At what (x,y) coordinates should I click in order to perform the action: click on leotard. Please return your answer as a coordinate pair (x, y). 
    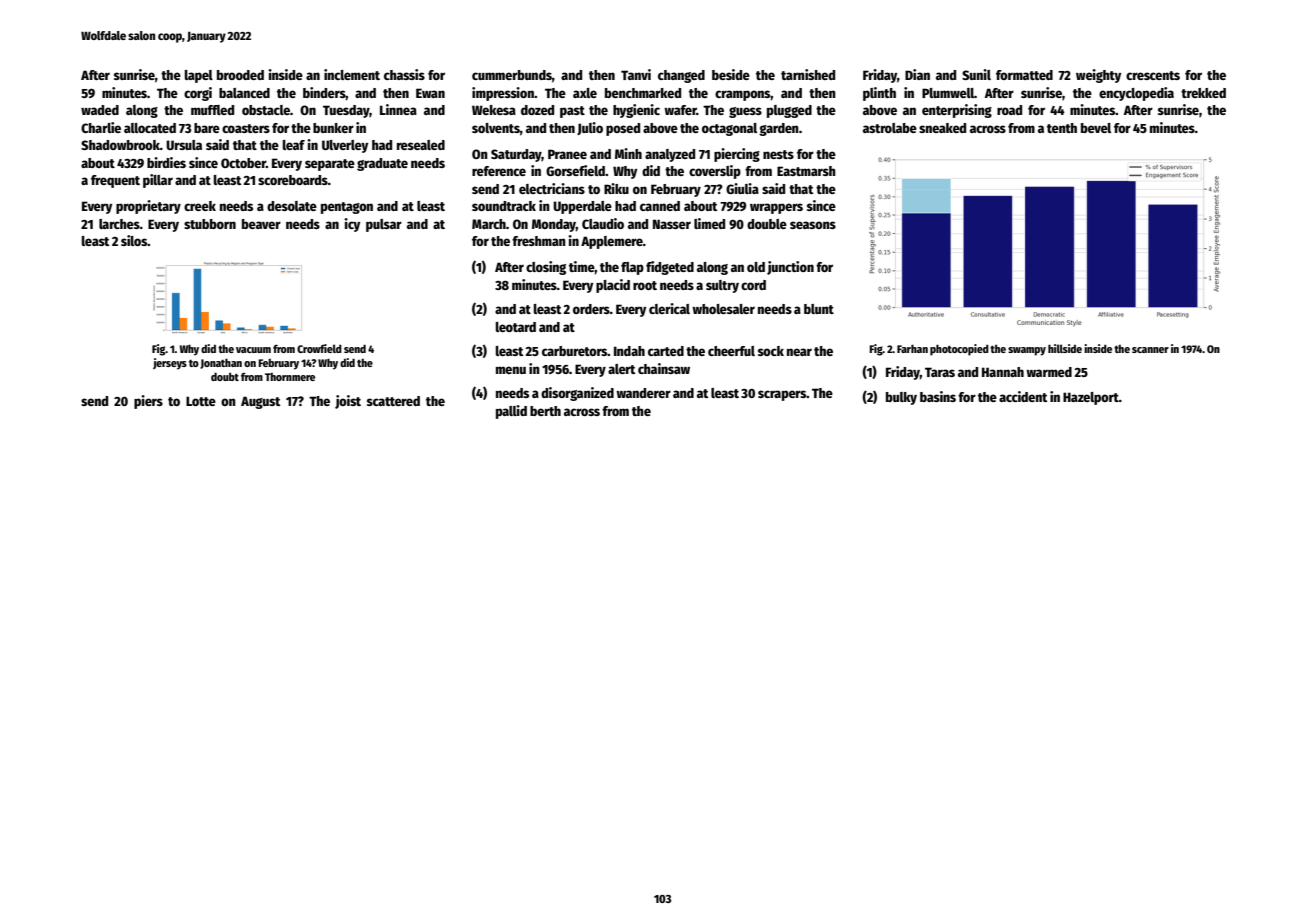
    Looking at the image, I should click on (515, 327).
